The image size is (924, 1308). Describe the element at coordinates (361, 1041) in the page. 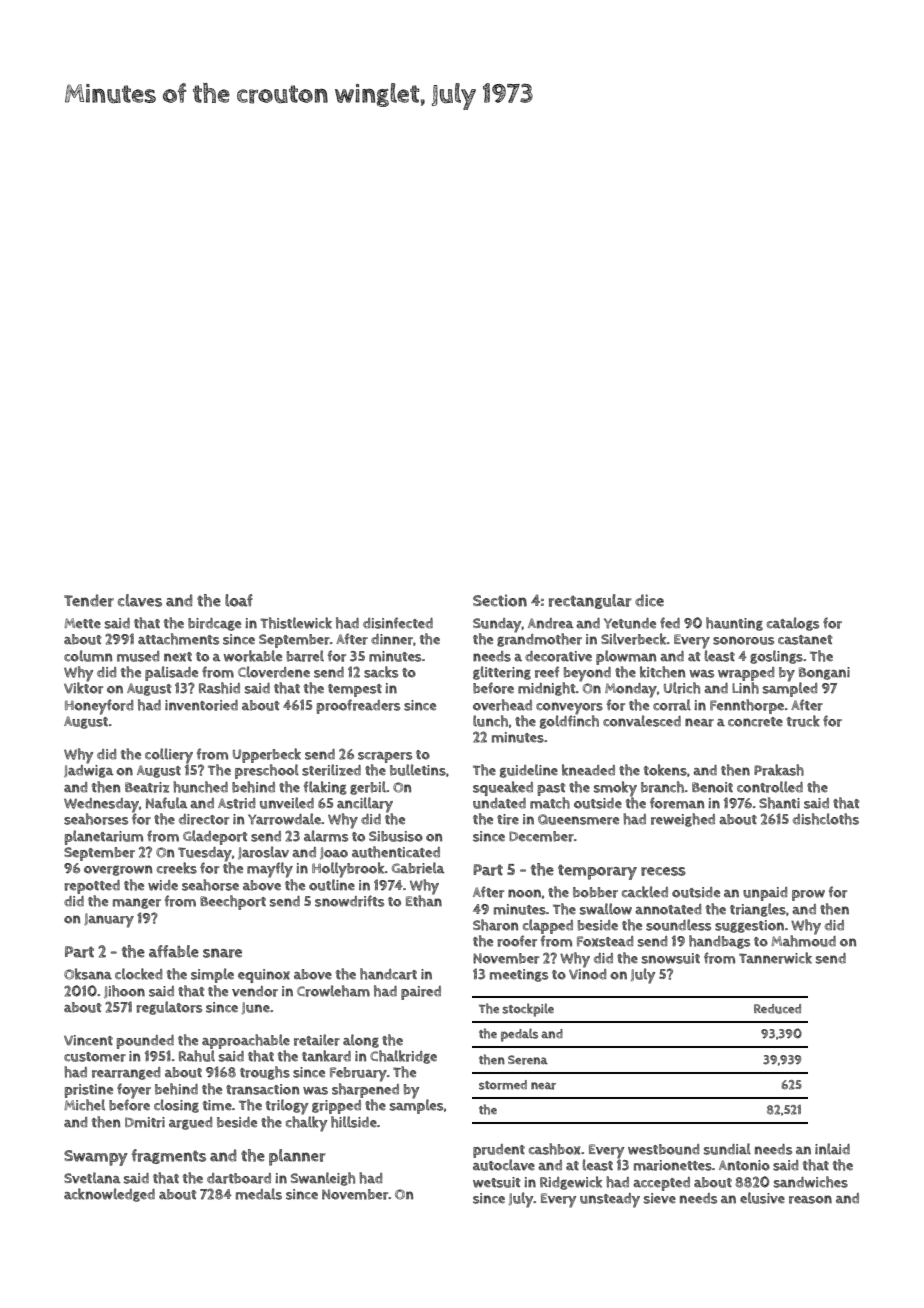

I see `along` at that location.
